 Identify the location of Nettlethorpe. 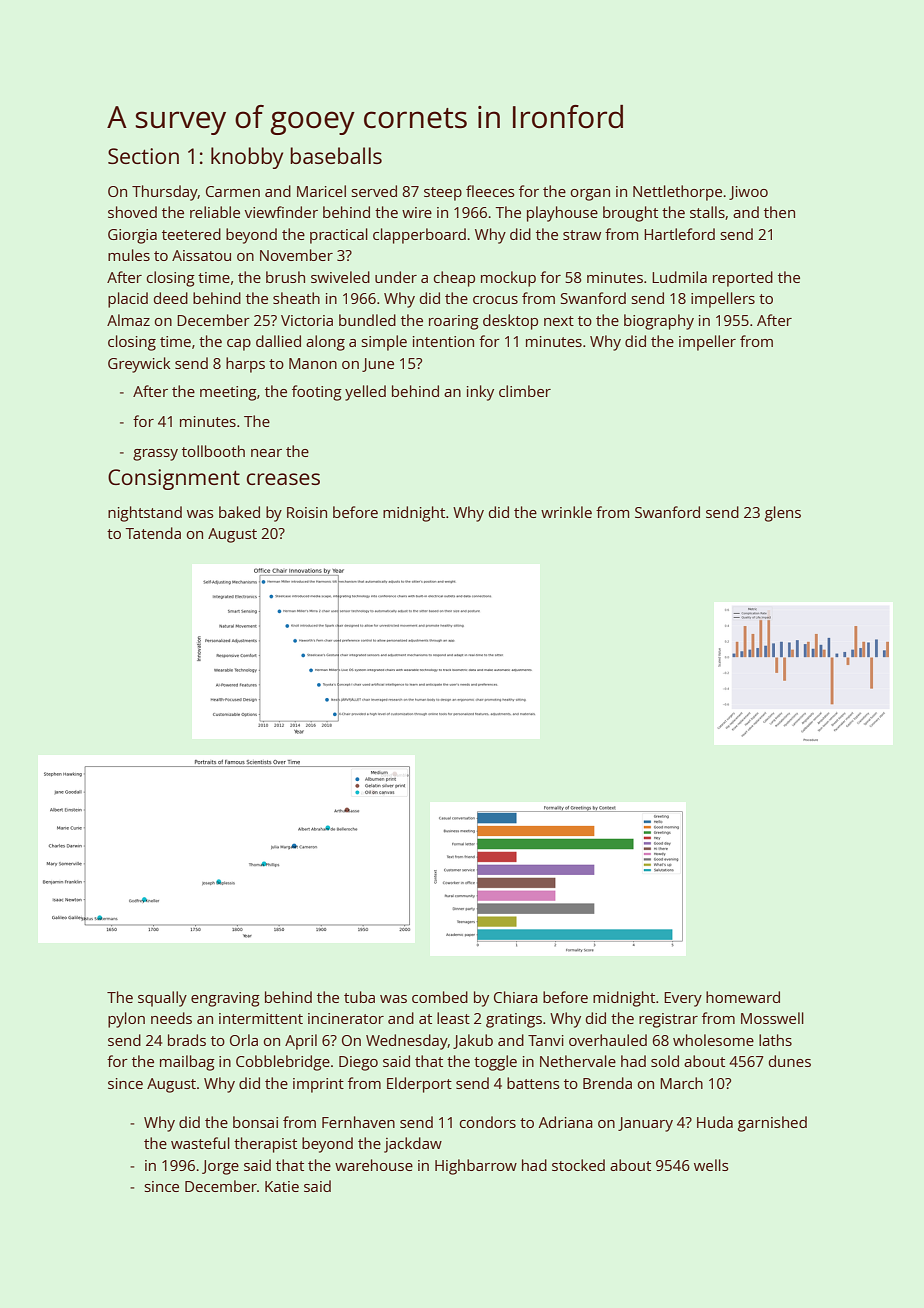
(677, 193).
